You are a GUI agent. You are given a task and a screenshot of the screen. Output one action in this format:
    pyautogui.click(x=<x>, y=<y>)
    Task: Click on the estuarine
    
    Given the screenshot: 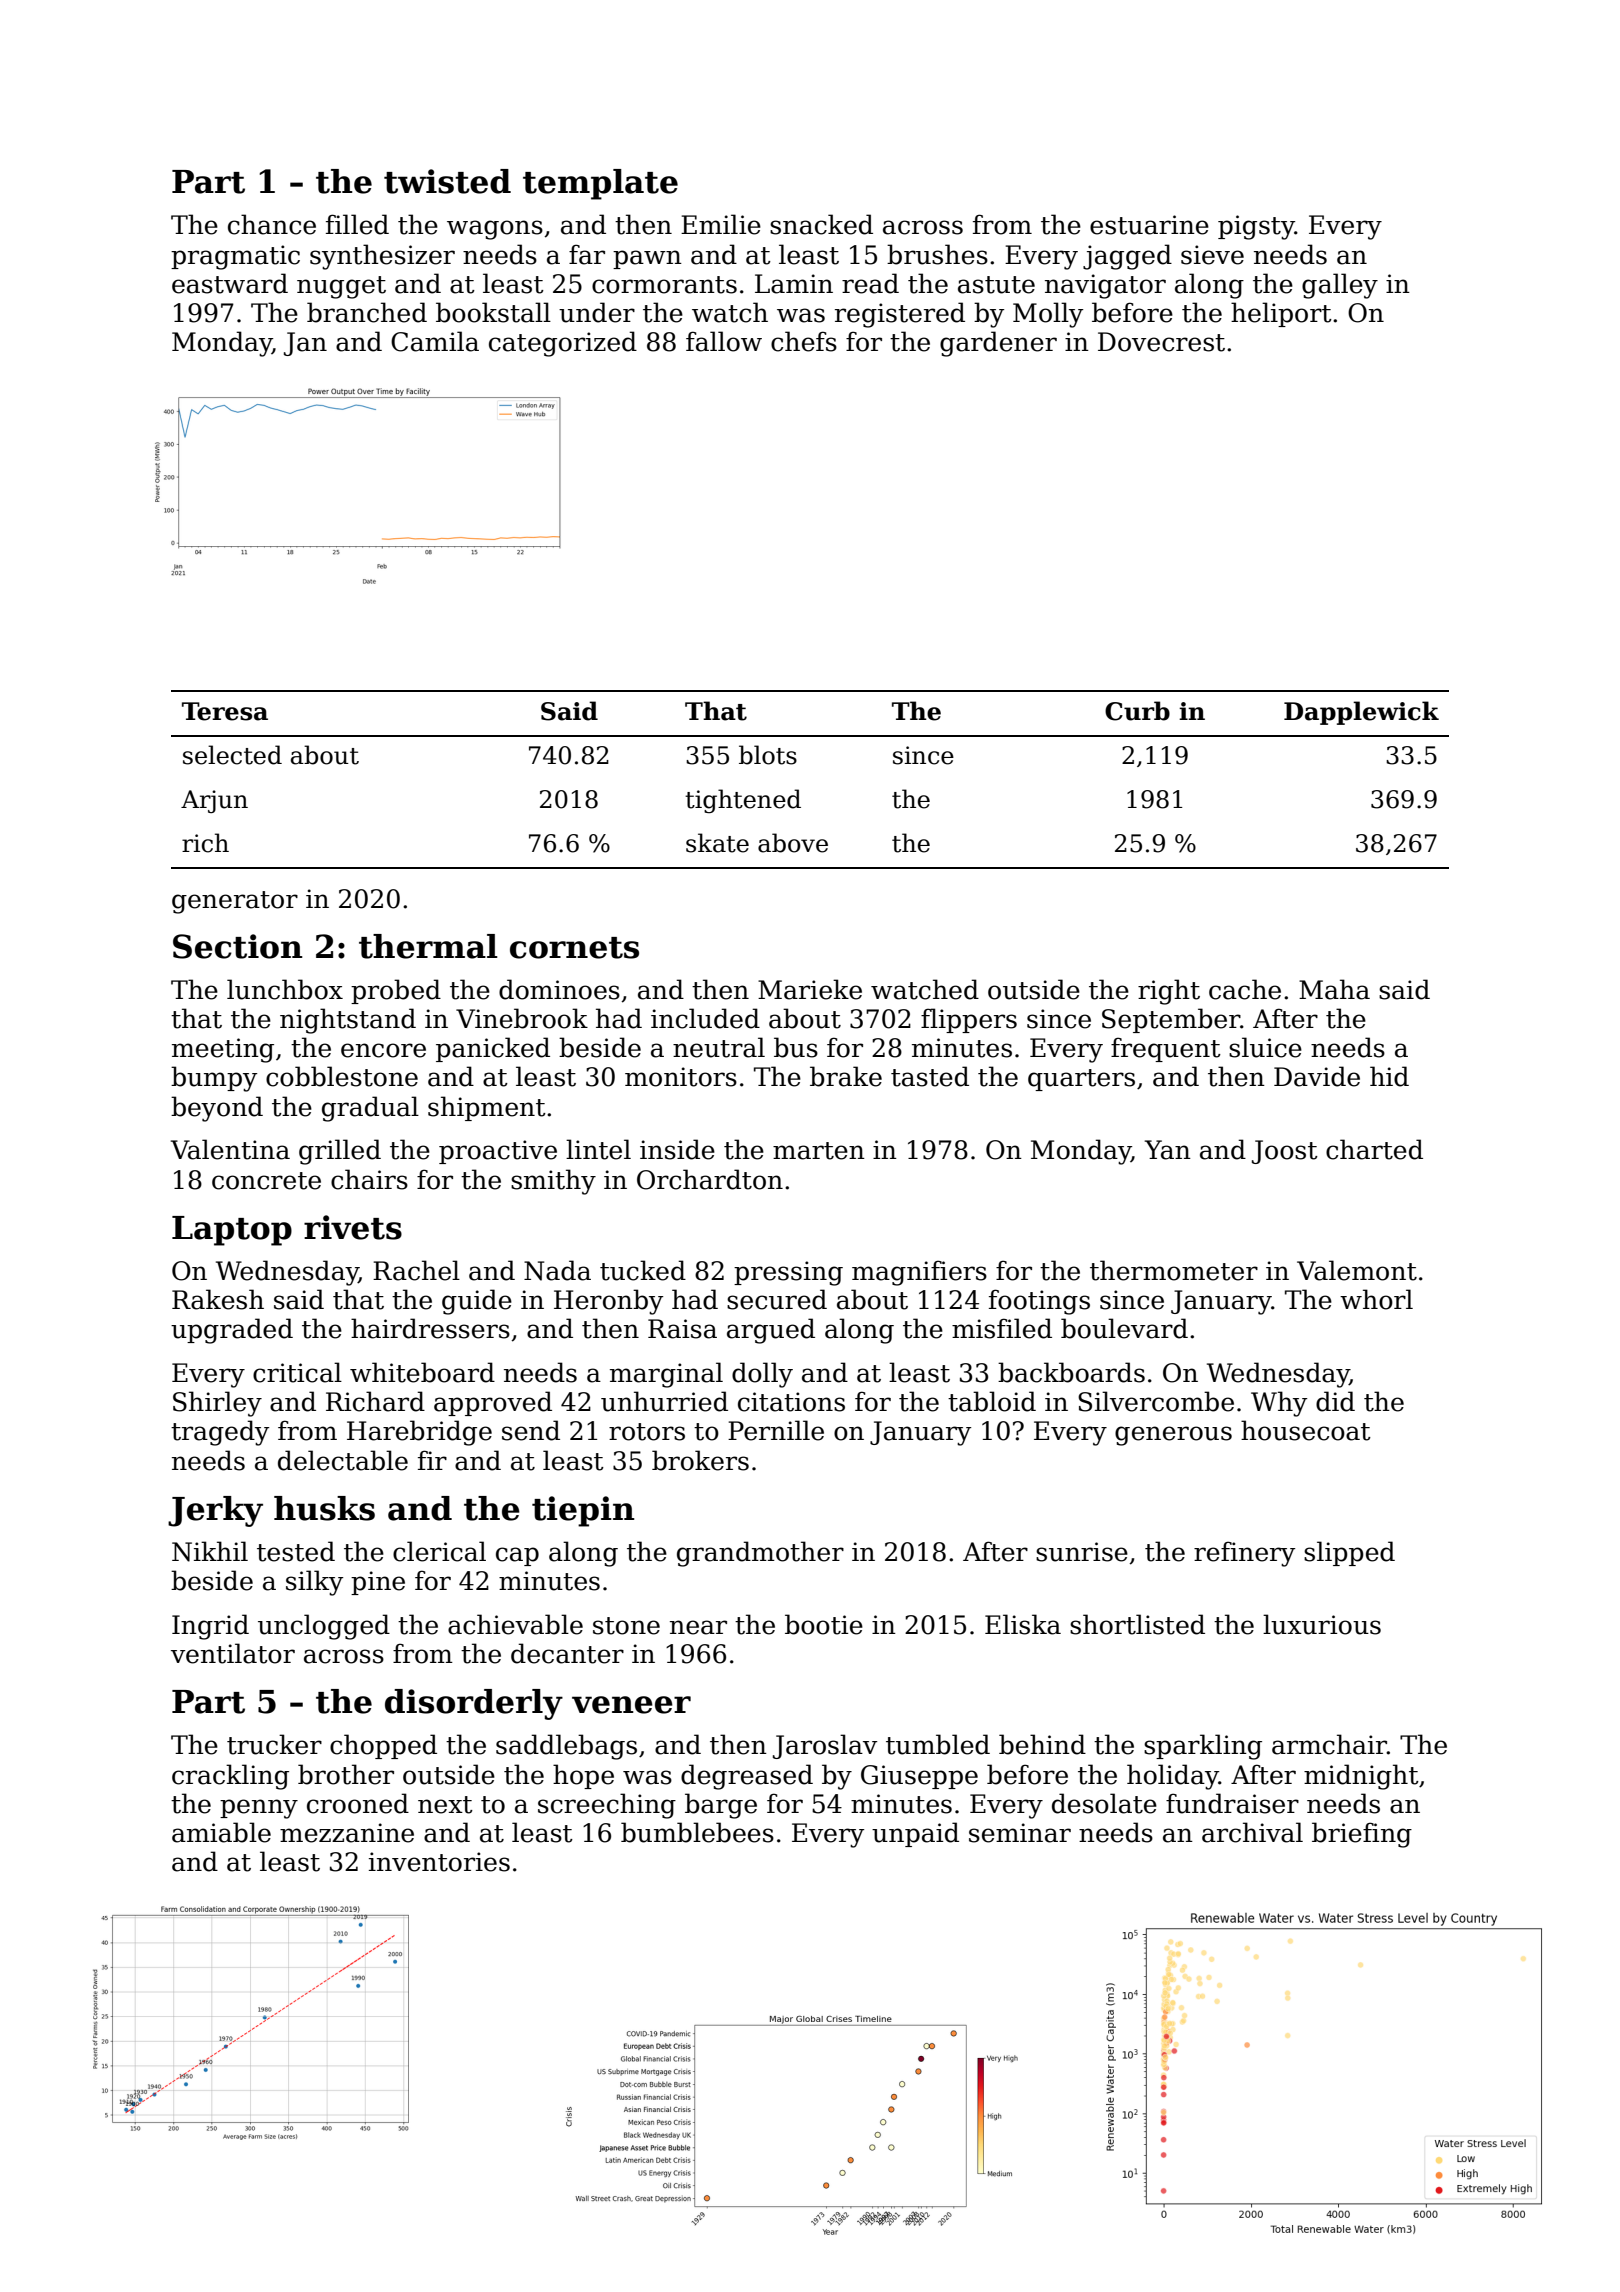 What is the action you would take?
    pyautogui.click(x=1149, y=225)
